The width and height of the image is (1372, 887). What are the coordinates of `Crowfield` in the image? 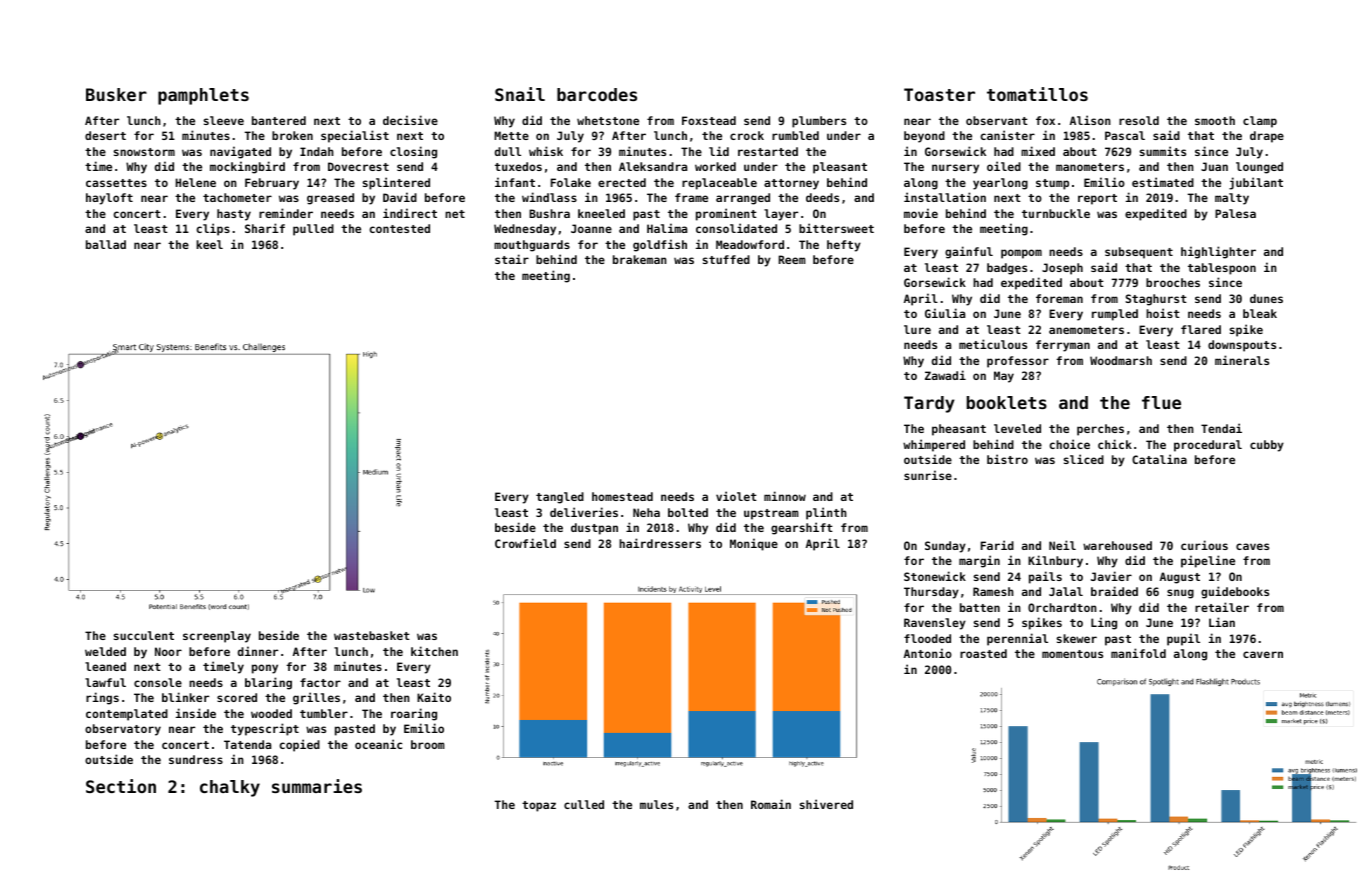 It's located at (525, 543).
